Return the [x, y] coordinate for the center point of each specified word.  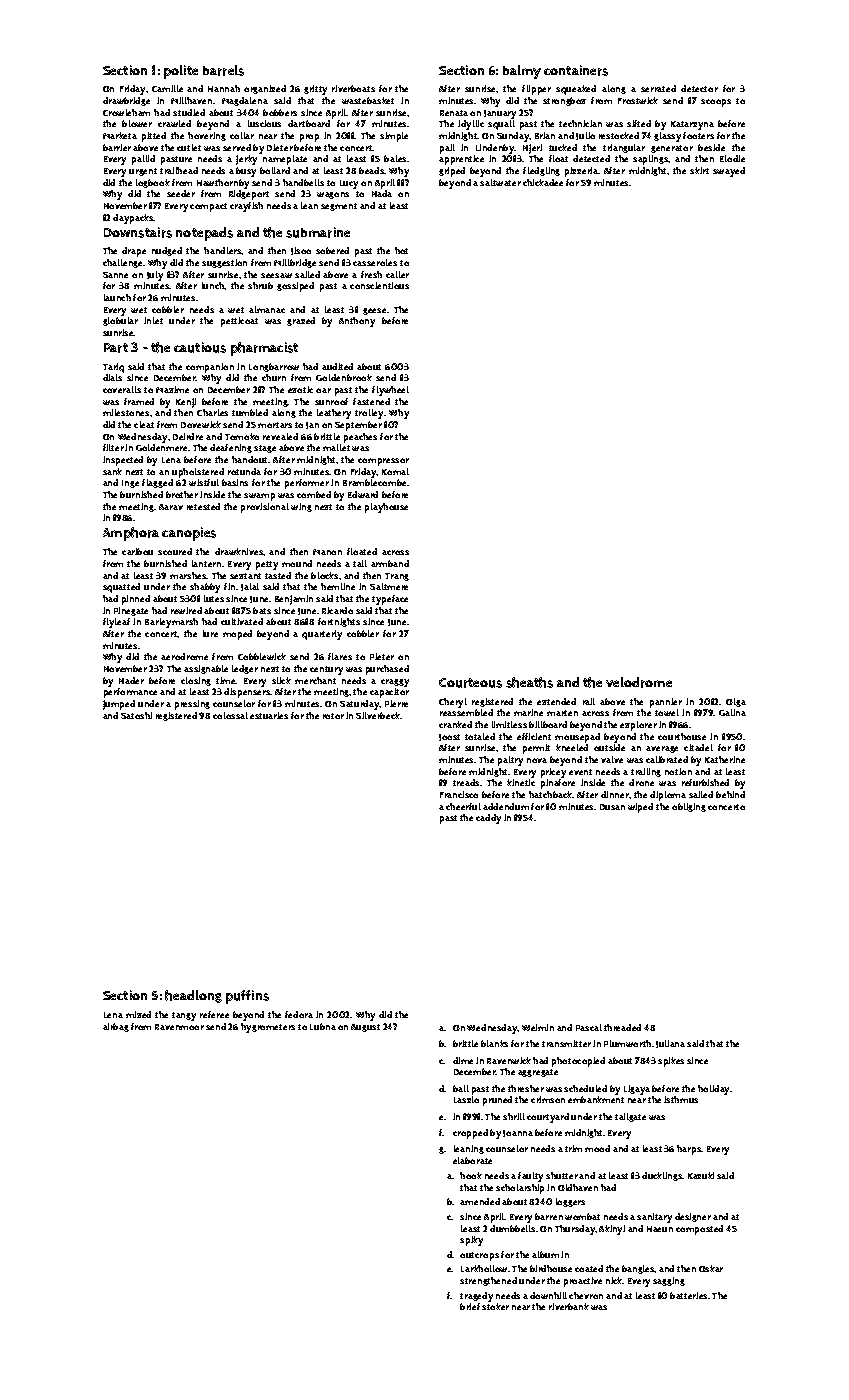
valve [612, 759]
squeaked [576, 90]
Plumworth [627, 1043]
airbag [116, 1027]
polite [181, 72]
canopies [189, 534]
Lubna [323, 1026]
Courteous [470, 683]
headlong [193, 996]
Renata [454, 113]
